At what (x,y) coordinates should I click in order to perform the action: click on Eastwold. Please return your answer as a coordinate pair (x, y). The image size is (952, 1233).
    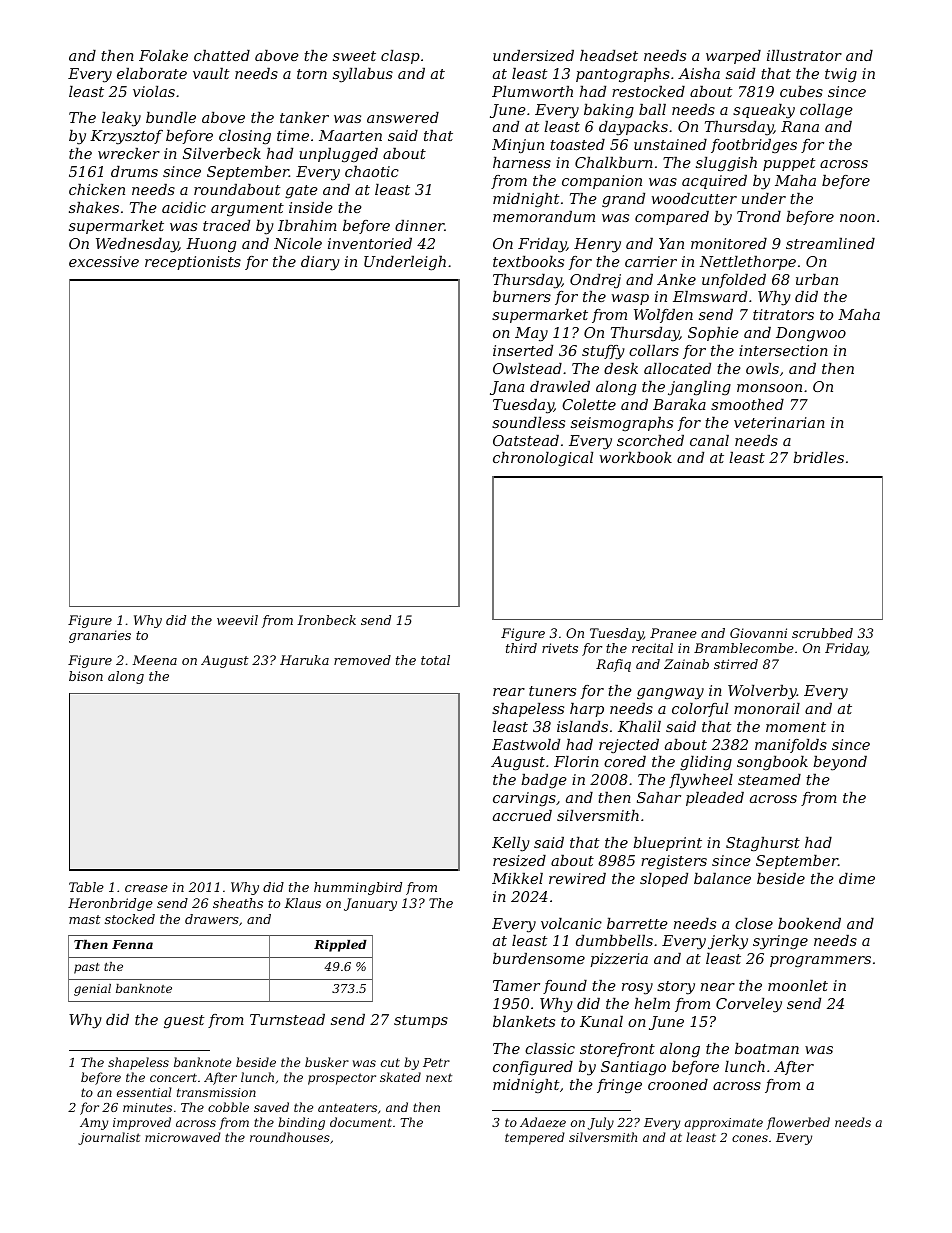
    Looking at the image, I should click on (526, 744).
